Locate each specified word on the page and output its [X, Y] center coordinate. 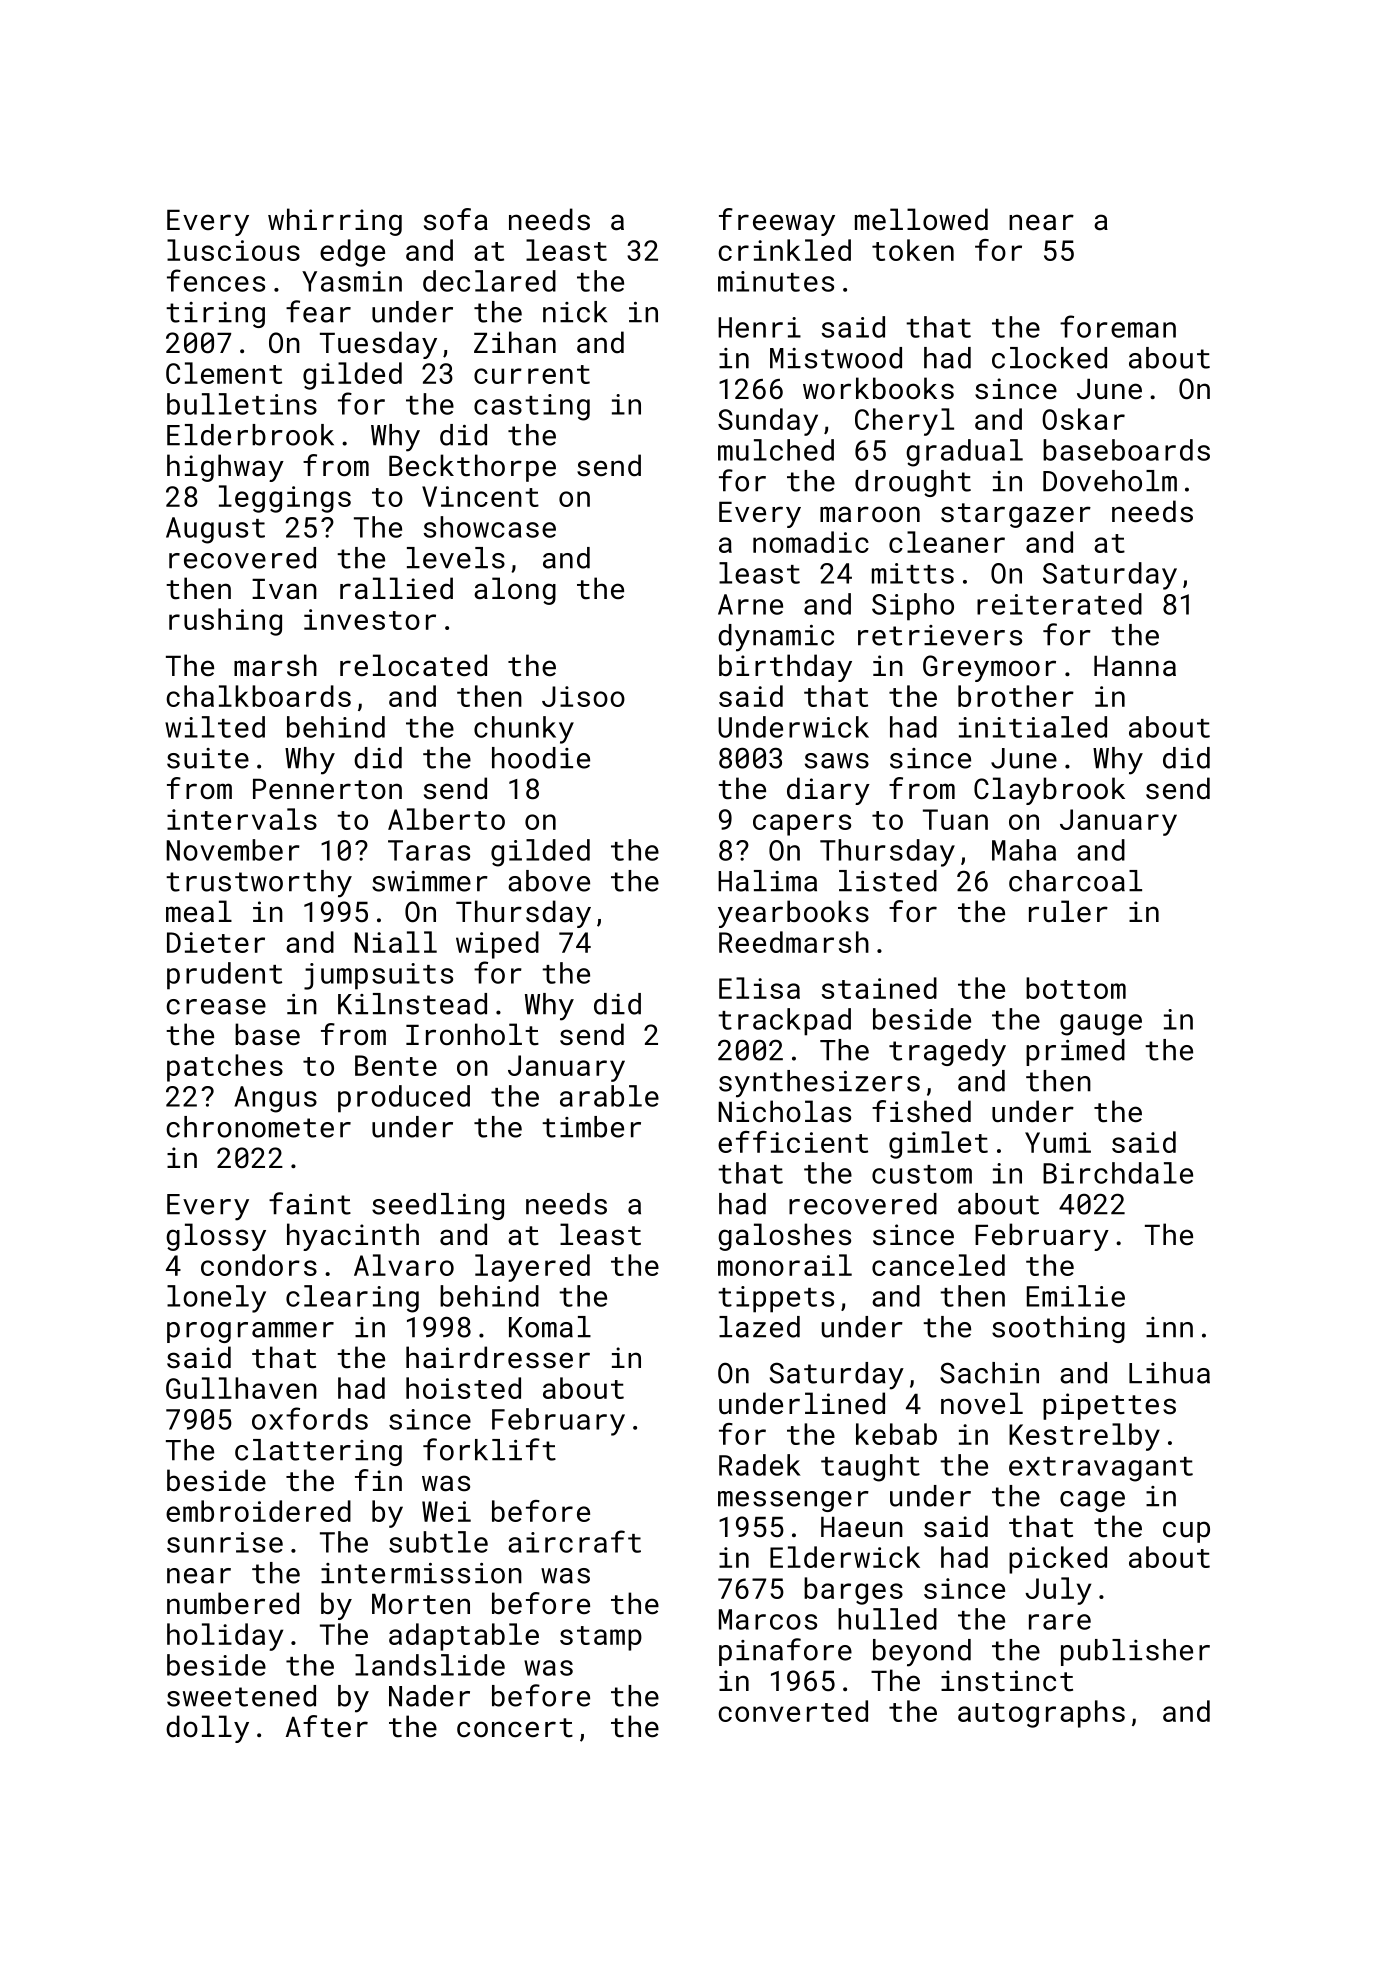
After [327, 1726]
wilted [215, 727]
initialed [1033, 727]
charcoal [1075, 881]
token [913, 250]
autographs [1041, 1714]
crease [216, 1007]
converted [793, 1711]
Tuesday [378, 345]
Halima [767, 881]
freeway [777, 222]
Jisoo [583, 696]
